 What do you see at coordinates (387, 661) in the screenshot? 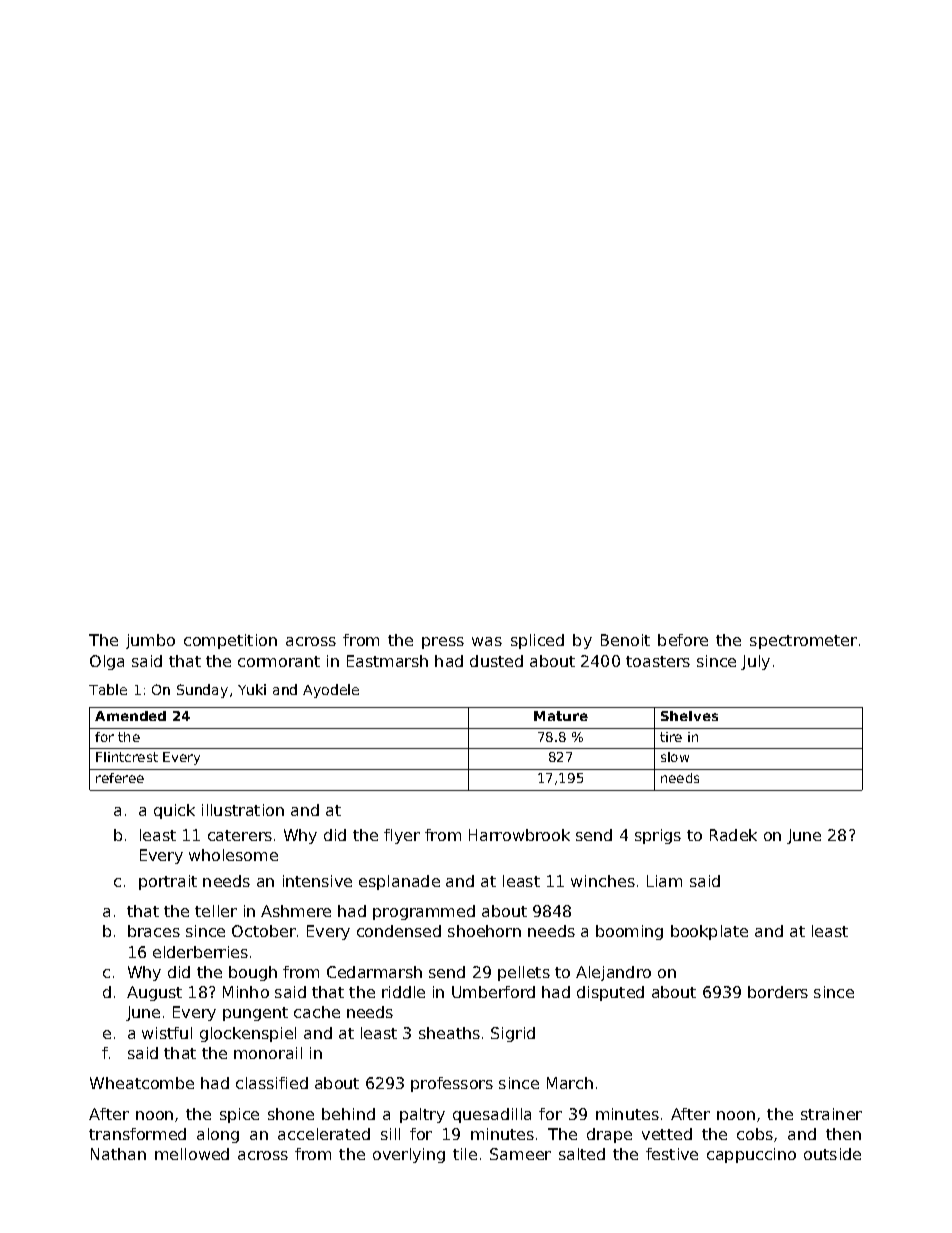
I see `Eastmarsh` at bounding box center [387, 661].
